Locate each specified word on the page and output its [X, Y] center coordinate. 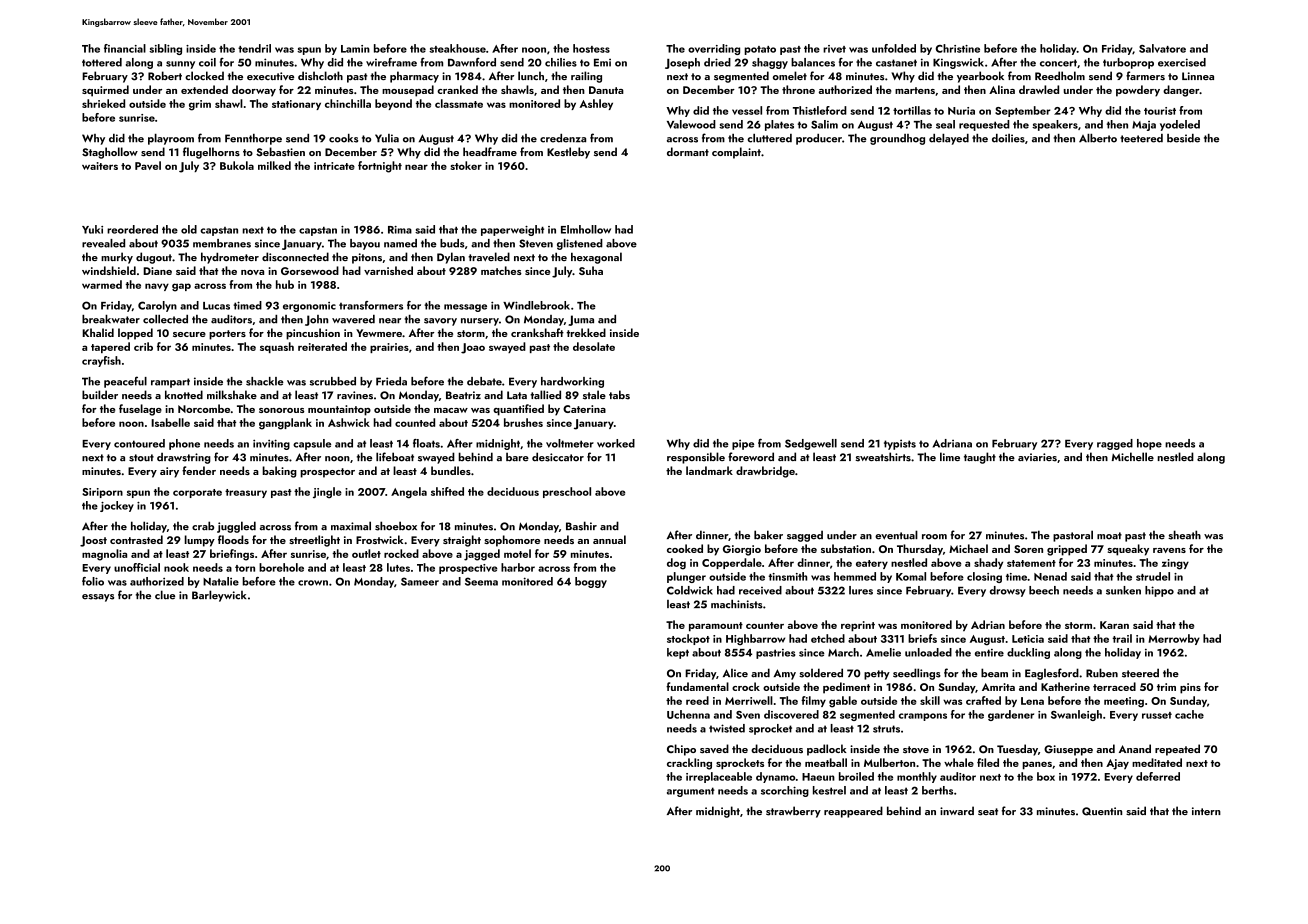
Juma [581, 320]
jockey [117, 506]
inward [957, 810]
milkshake [232, 395]
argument [691, 792]
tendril [254, 48]
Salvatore [1162, 48]
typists [900, 444]
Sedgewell [811, 444]
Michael [968, 548]
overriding [714, 49]
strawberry [793, 812]
